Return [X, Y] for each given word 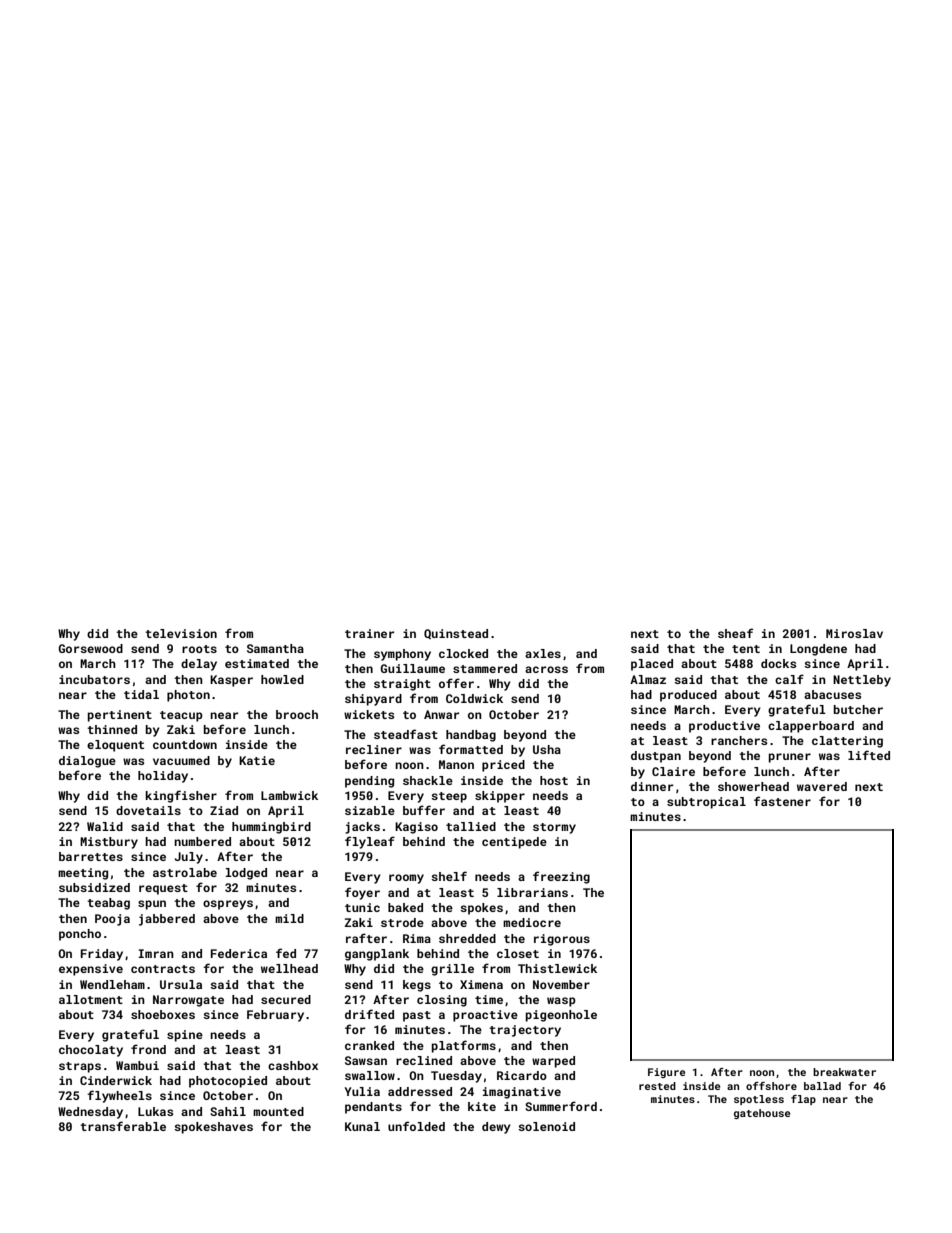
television [181, 633]
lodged [246, 874]
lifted [869, 755]
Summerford [561, 1106]
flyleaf [370, 842]
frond [148, 1049]
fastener [782, 801]
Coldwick [474, 698]
